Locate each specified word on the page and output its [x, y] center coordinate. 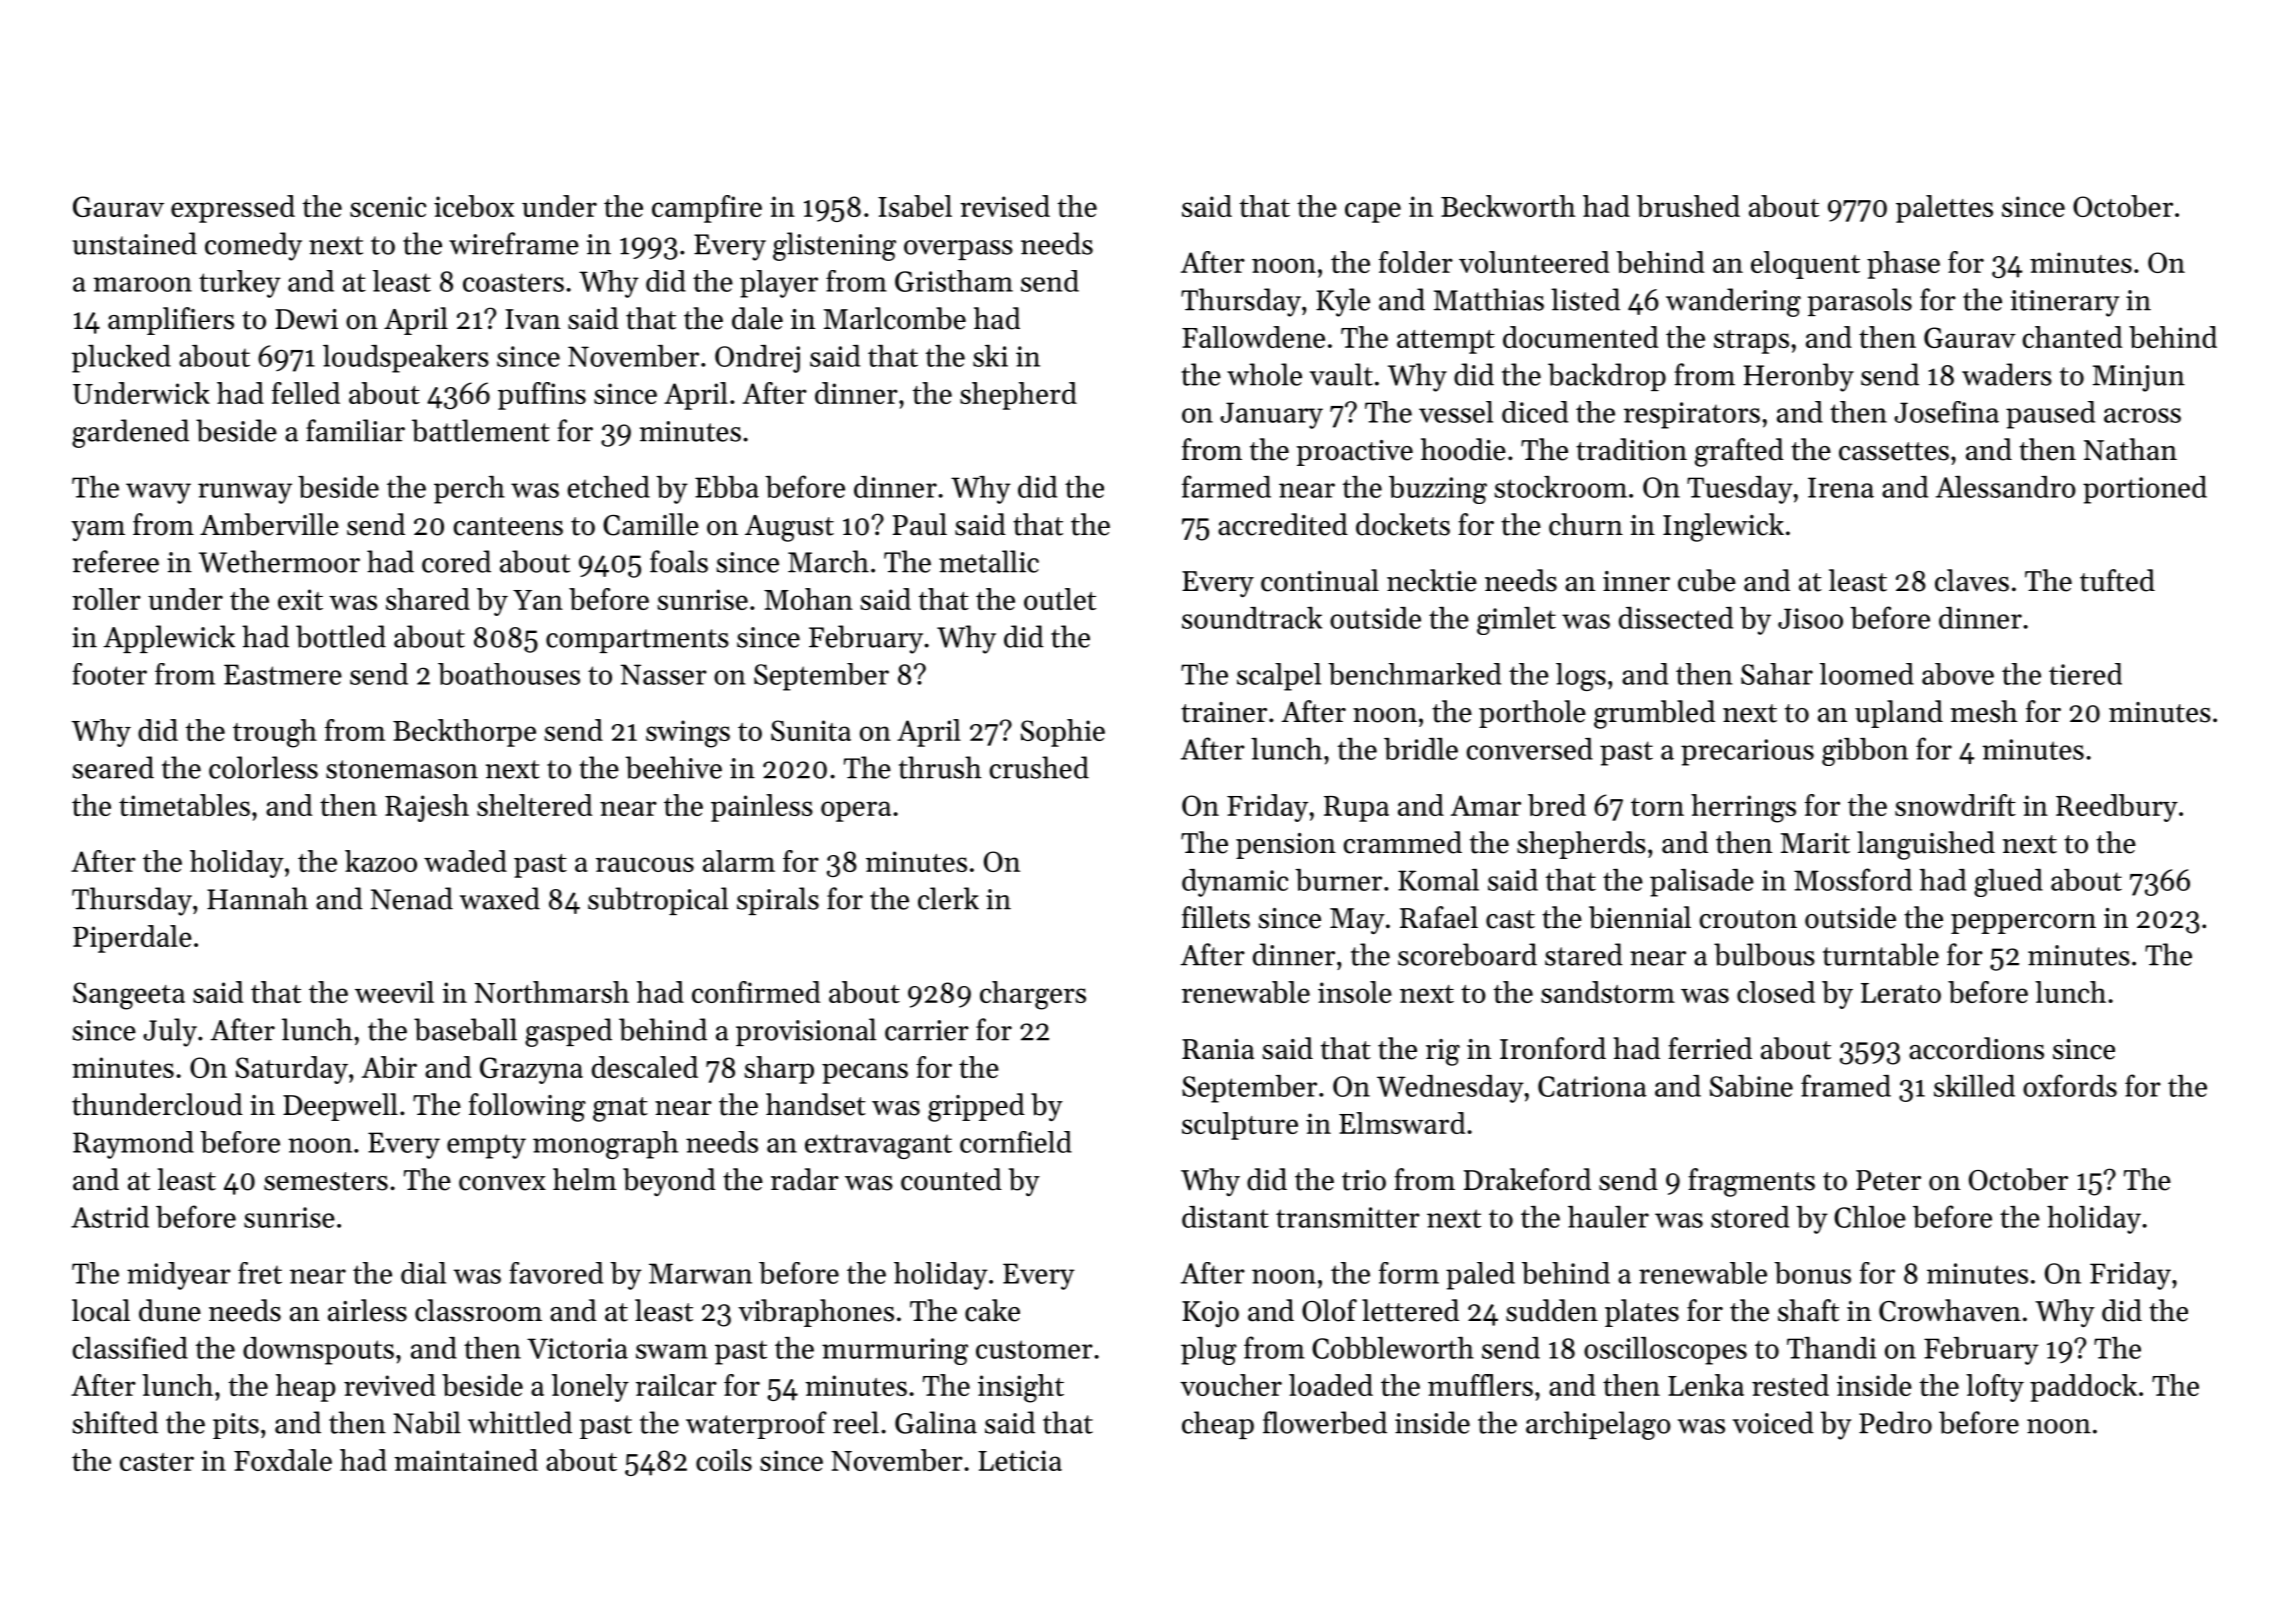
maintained [466, 1460]
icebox [474, 206]
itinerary [2065, 303]
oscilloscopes [1665, 1351]
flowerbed [1325, 1422]
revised [1005, 206]
